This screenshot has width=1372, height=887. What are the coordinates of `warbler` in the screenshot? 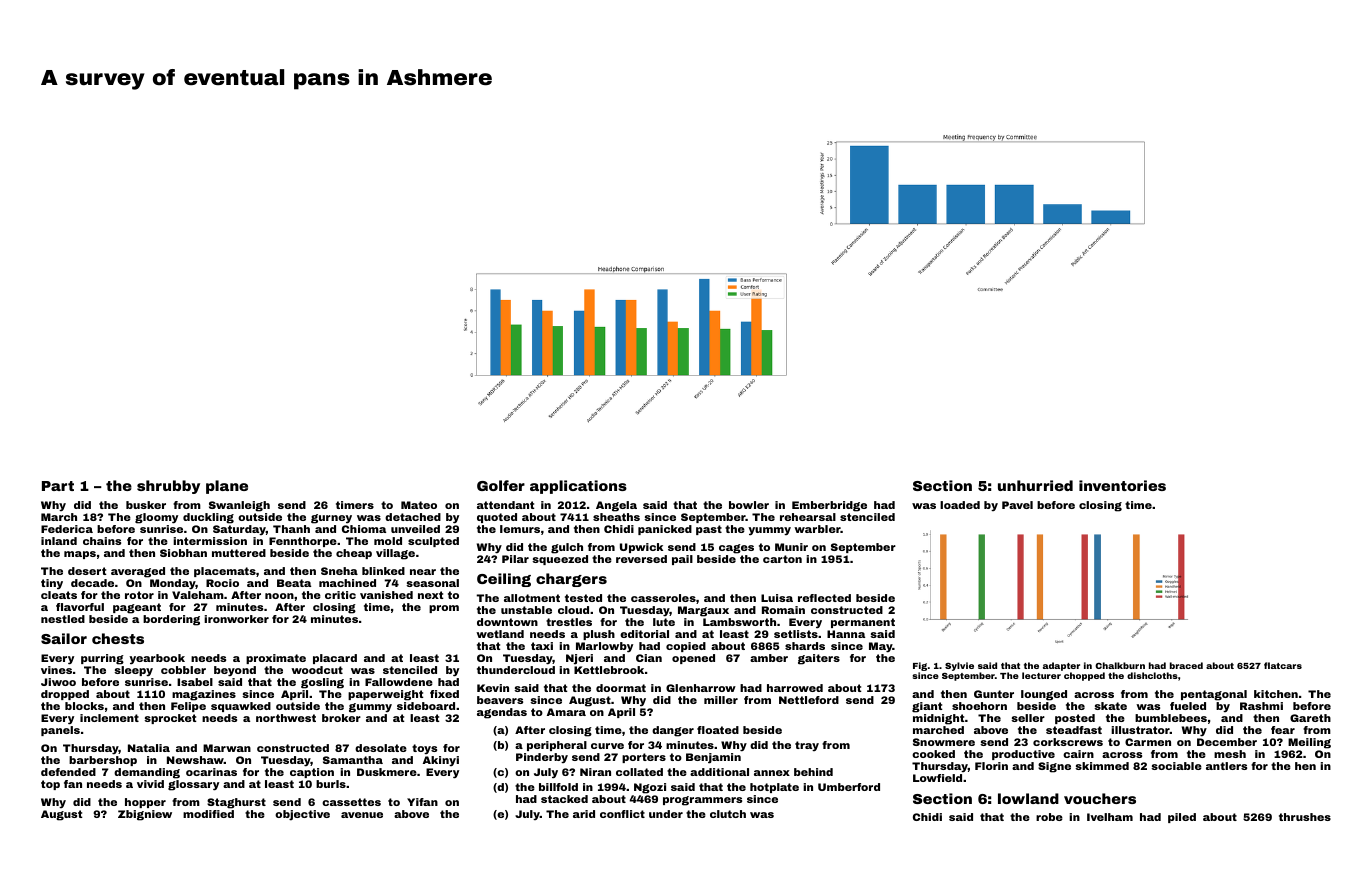 It's located at (817, 529).
